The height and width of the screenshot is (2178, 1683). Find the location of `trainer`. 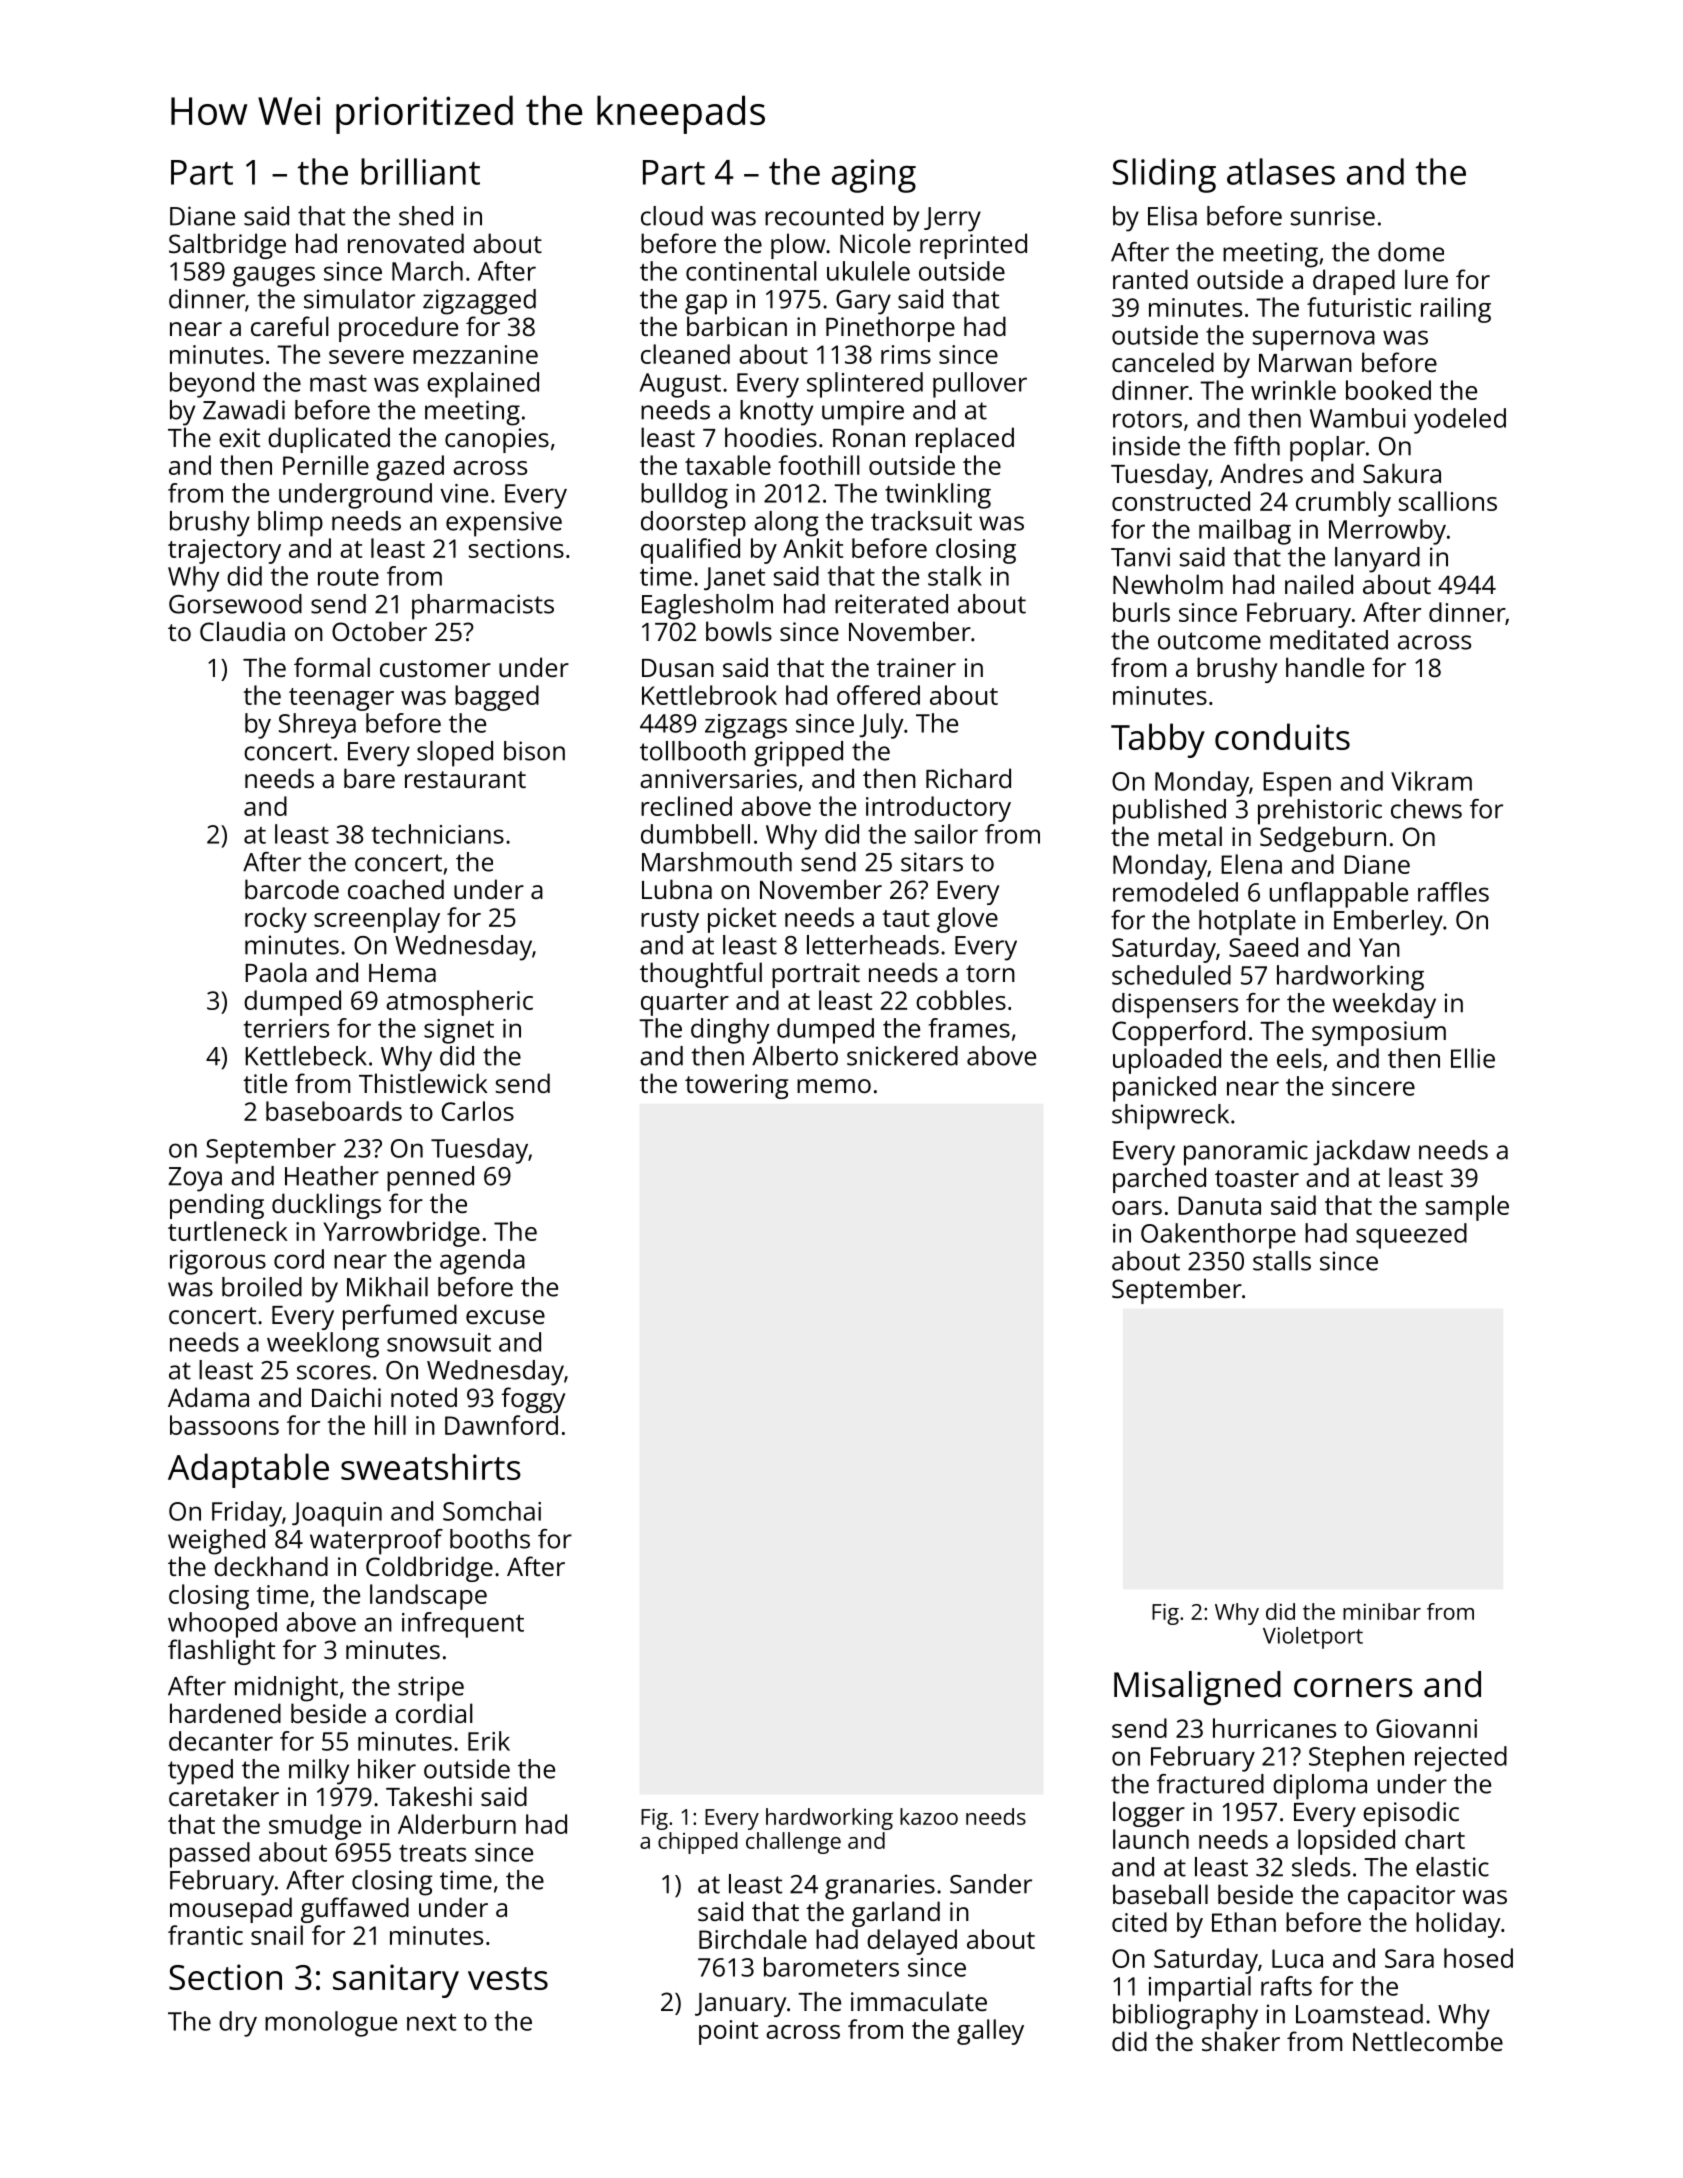

trainer is located at coordinates (916, 667).
